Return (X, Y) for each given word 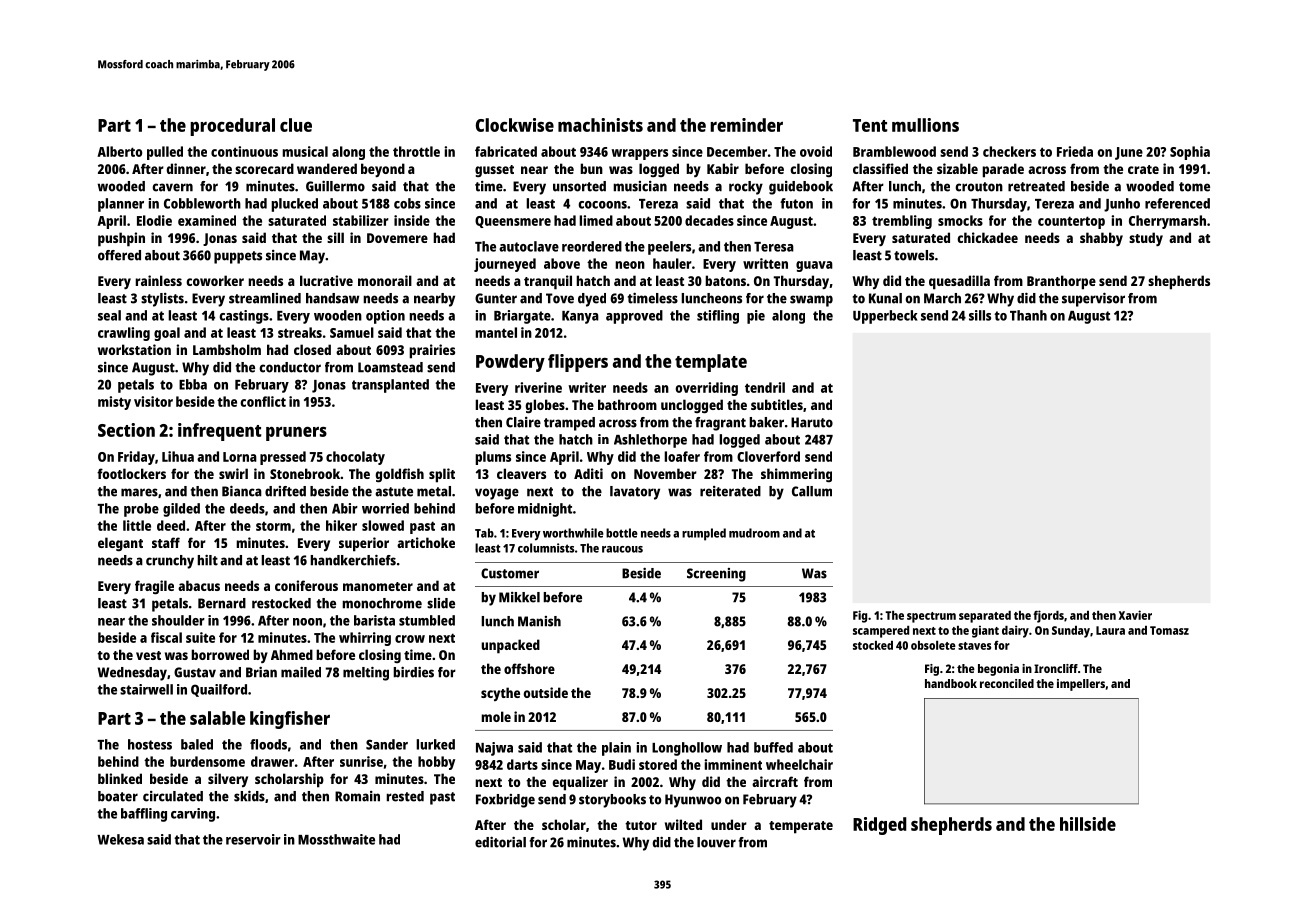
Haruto (812, 422)
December (737, 151)
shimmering (796, 475)
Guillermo (335, 186)
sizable (957, 168)
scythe (500, 694)
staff (166, 542)
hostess (150, 744)
